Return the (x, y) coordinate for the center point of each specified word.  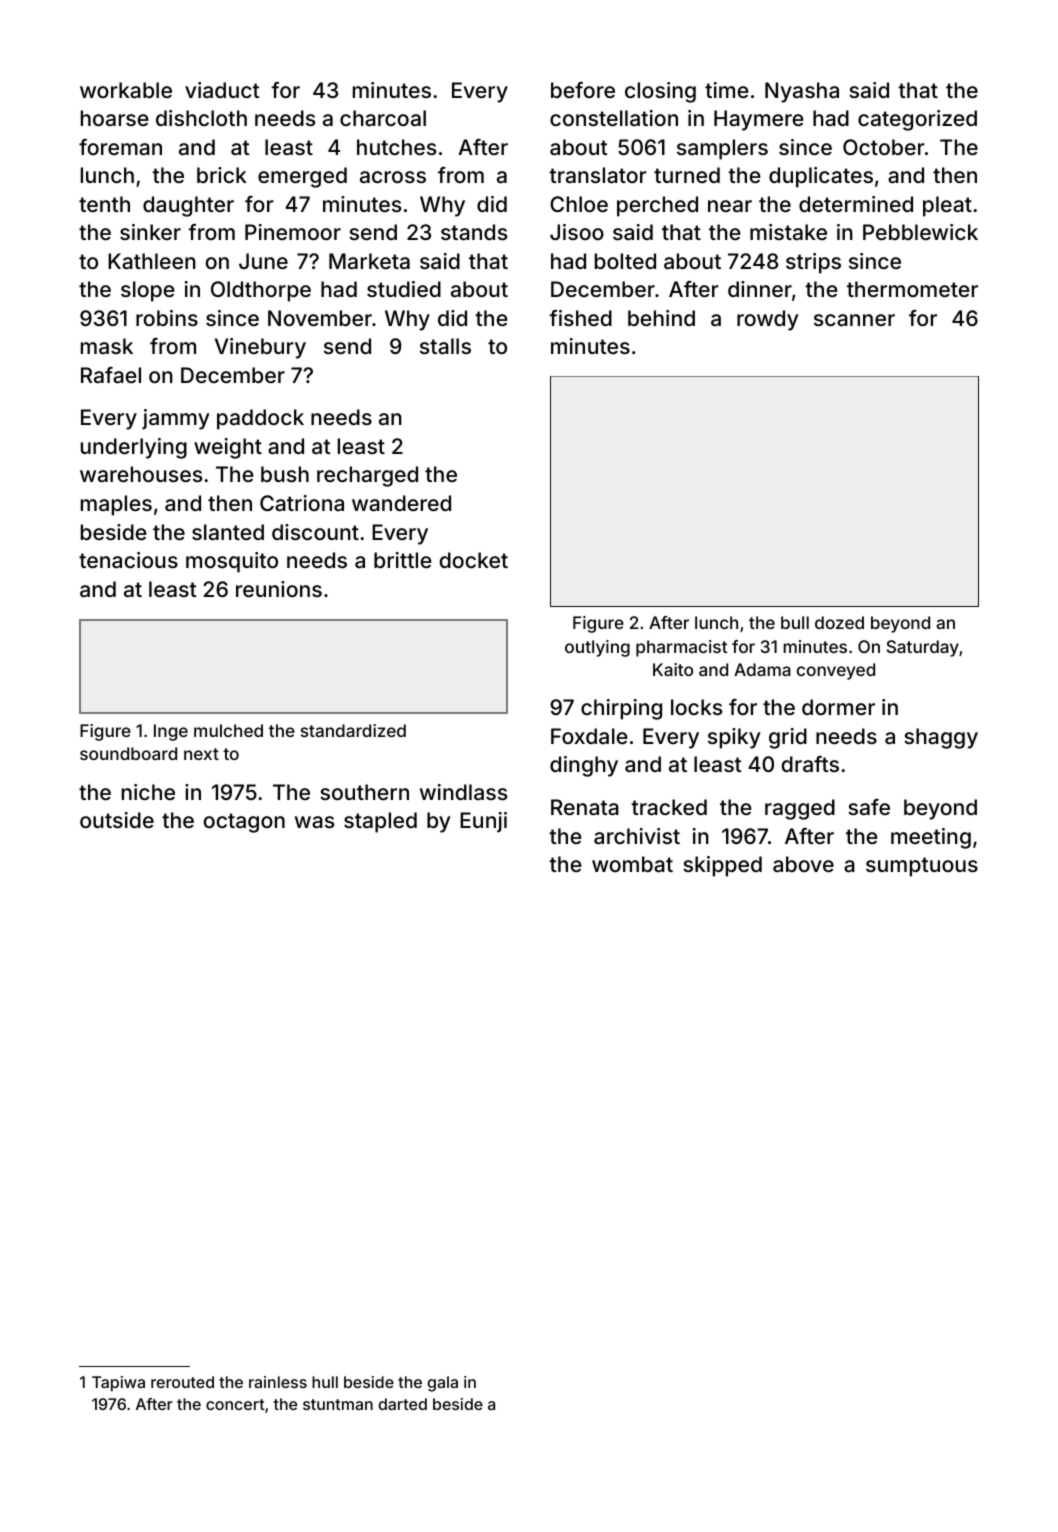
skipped (722, 866)
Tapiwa (118, 1384)
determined (856, 204)
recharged (367, 476)
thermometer (912, 289)
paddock (260, 419)
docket (474, 560)
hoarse (115, 118)
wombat (632, 864)
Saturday (923, 648)
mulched (228, 730)
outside (117, 820)
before (583, 90)
